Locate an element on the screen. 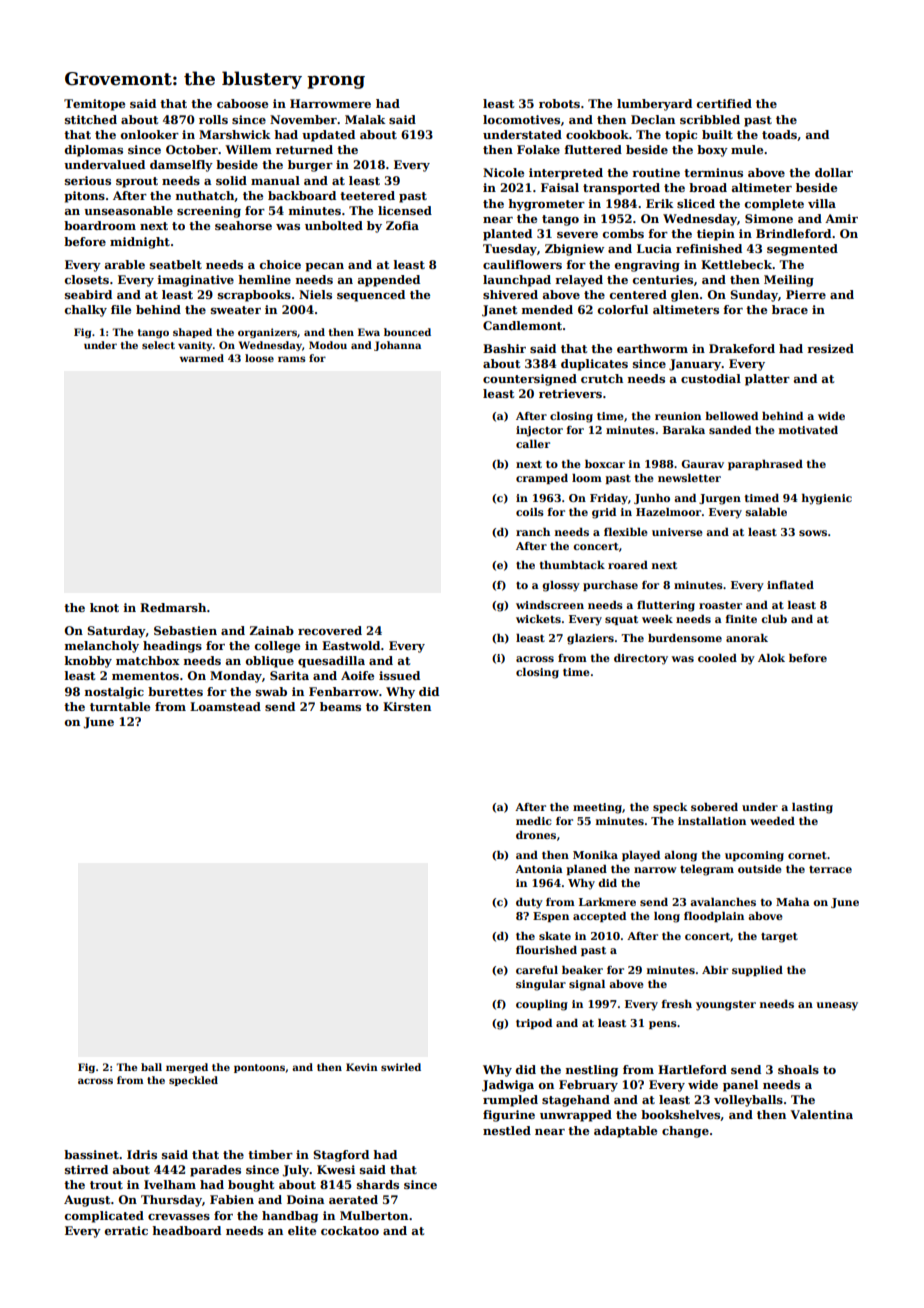 The width and height of the screenshot is (924, 1308). Harrowmere is located at coordinates (330, 103).
